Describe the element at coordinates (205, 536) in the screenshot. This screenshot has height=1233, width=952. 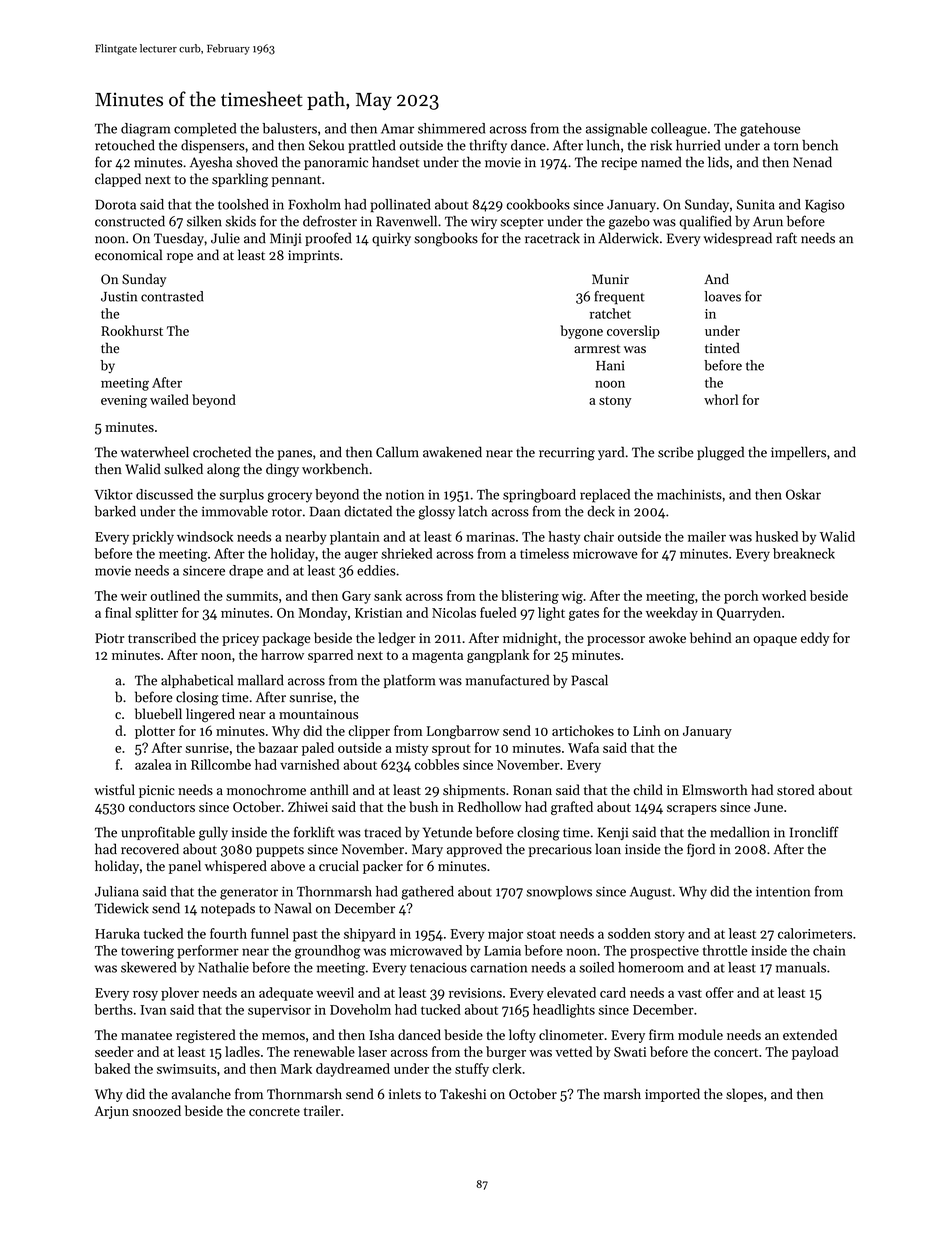
I see `windsock` at that location.
